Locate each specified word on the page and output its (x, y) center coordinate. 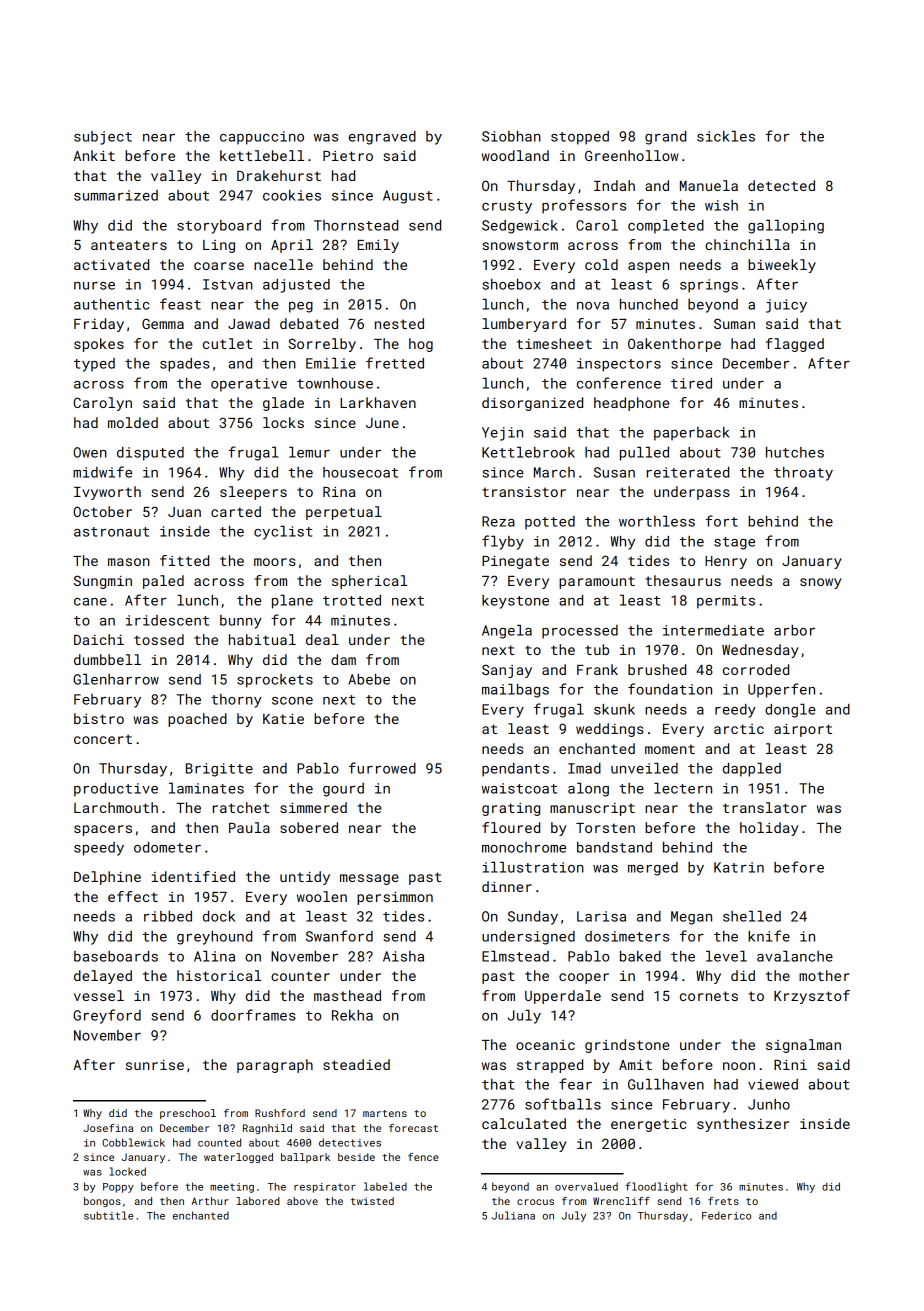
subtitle (109, 1215)
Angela (507, 631)
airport (803, 730)
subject (103, 138)
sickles (726, 136)
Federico (726, 1215)
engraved (382, 138)
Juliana (513, 1215)
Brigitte (219, 770)
